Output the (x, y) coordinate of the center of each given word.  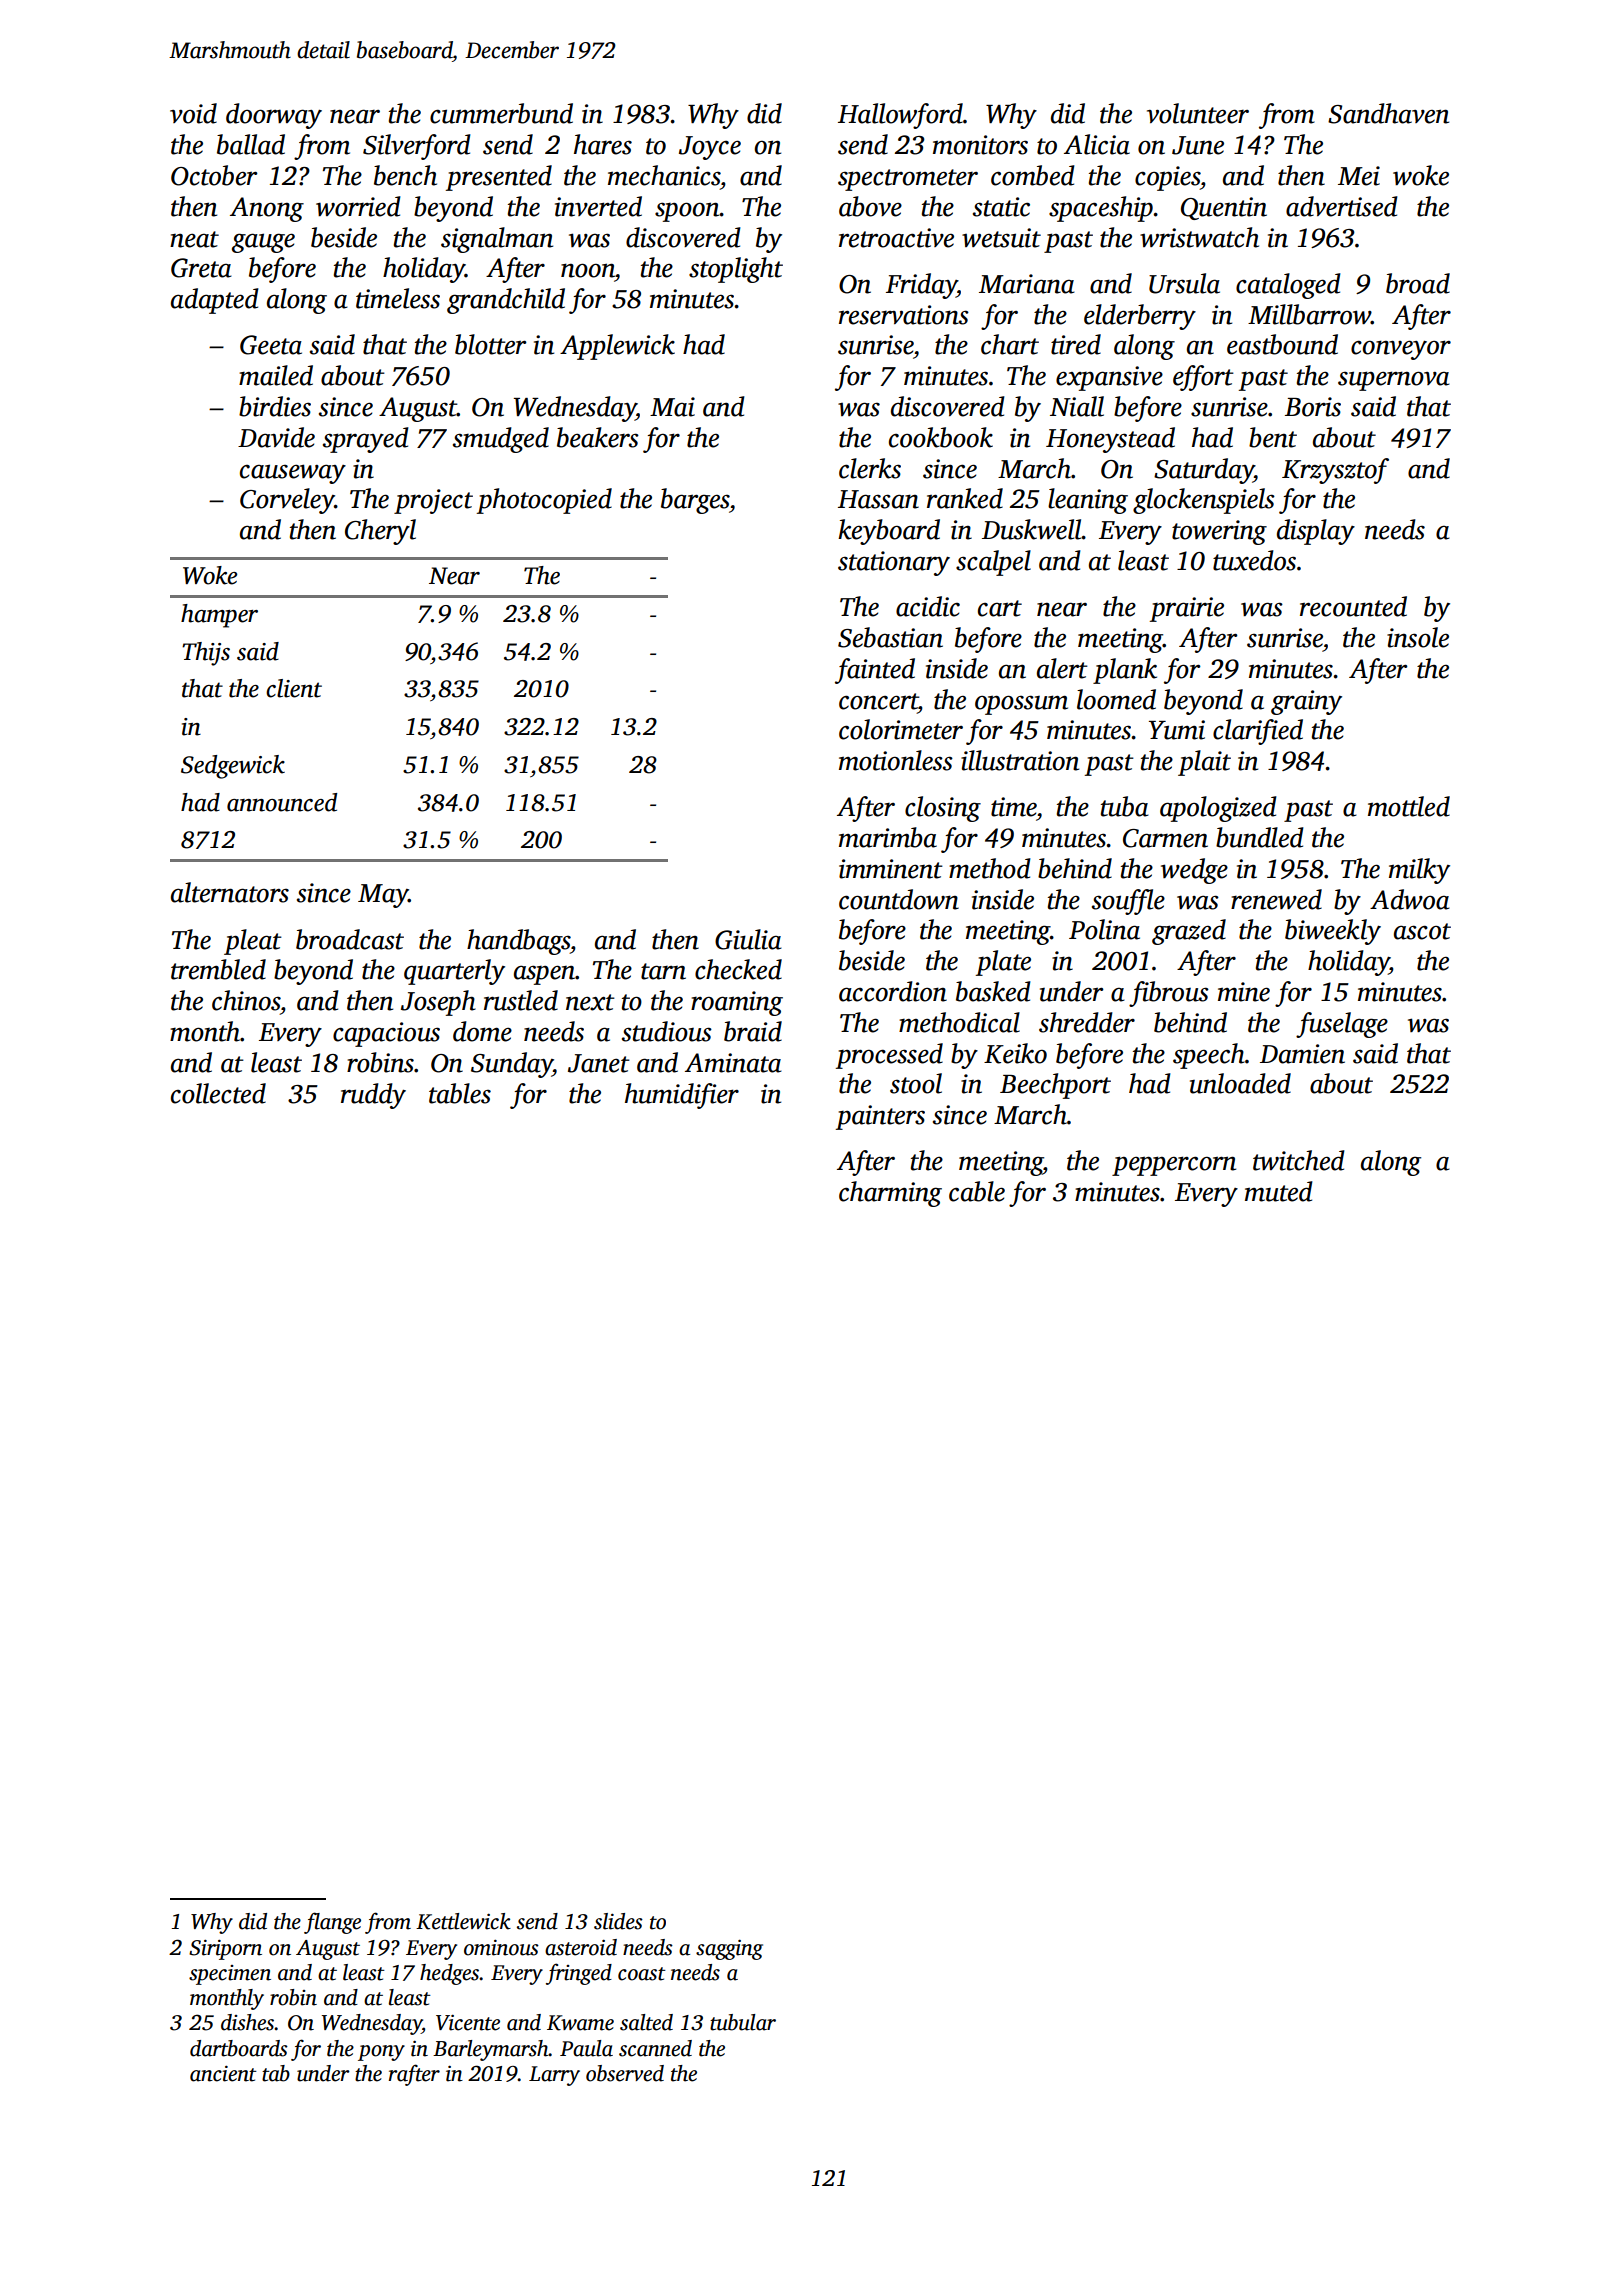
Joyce (710, 148)
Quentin (1224, 208)
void (193, 113)
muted (1279, 1191)
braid (753, 1031)
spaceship (1101, 209)
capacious (386, 1034)
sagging (729, 1950)
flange (332, 1923)
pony (381, 2053)
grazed (1189, 932)
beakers (598, 437)
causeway (293, 474)
